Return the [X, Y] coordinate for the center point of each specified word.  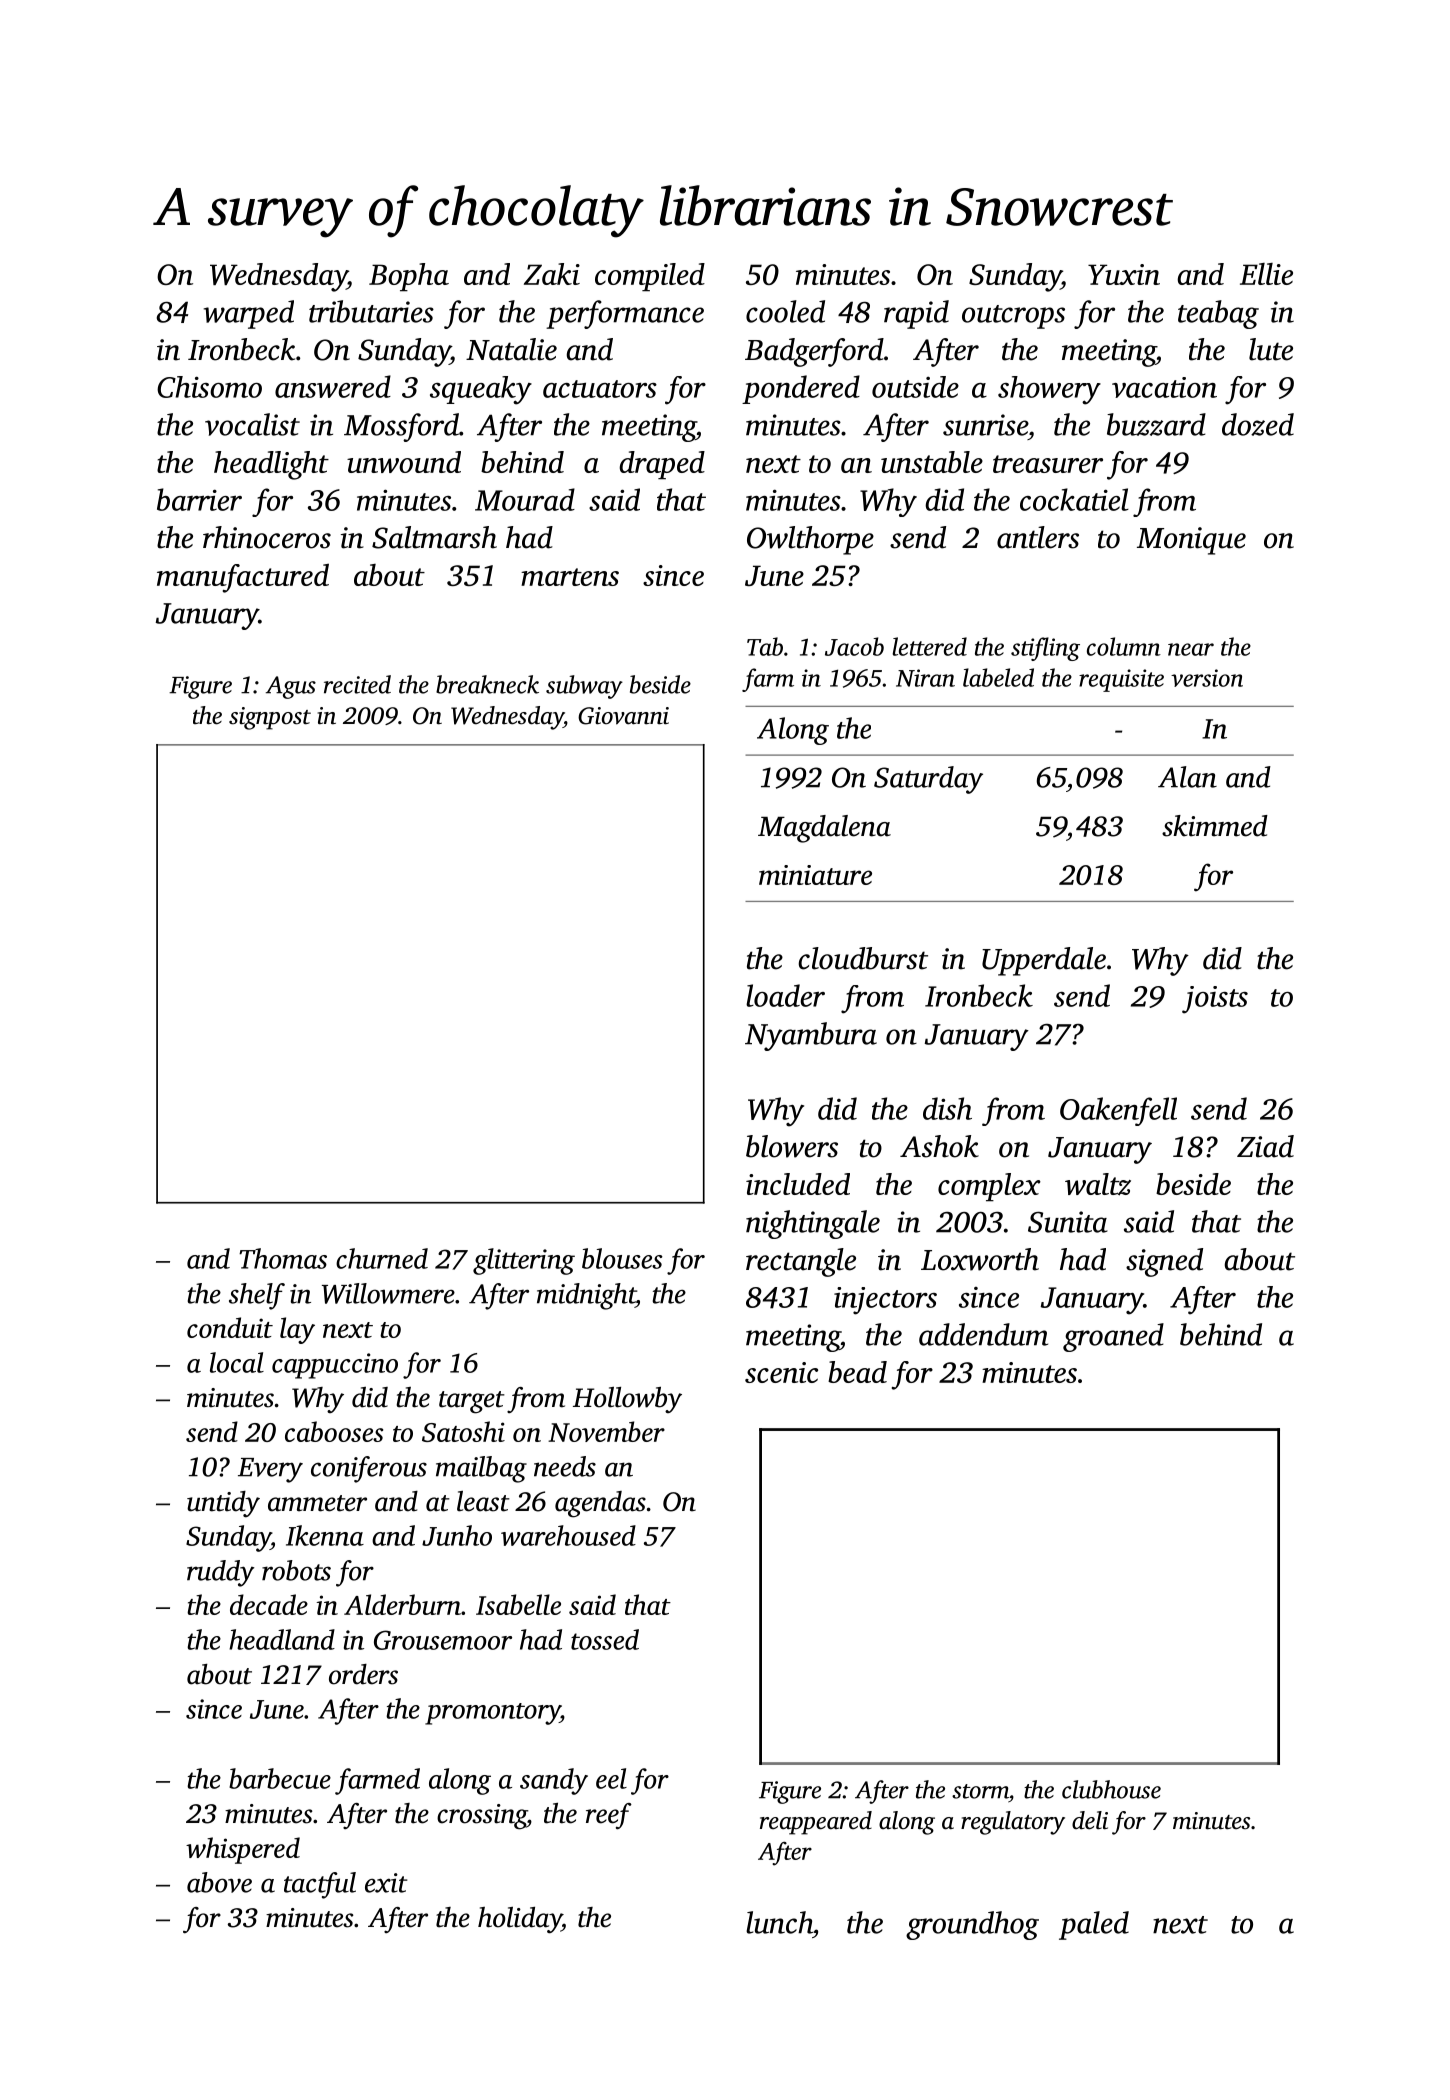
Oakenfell [1118, 1111]
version [1207, 678]
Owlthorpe [810, 540]
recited [357, 684]
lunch [779, 1922]
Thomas [283, 1258]
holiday [520, 1920]
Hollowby [627, 1400]
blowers [792, 1146]
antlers [1038, 537]
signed [1164, 1262]
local [237, 1362]
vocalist [252, 424]
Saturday [928, 780]
